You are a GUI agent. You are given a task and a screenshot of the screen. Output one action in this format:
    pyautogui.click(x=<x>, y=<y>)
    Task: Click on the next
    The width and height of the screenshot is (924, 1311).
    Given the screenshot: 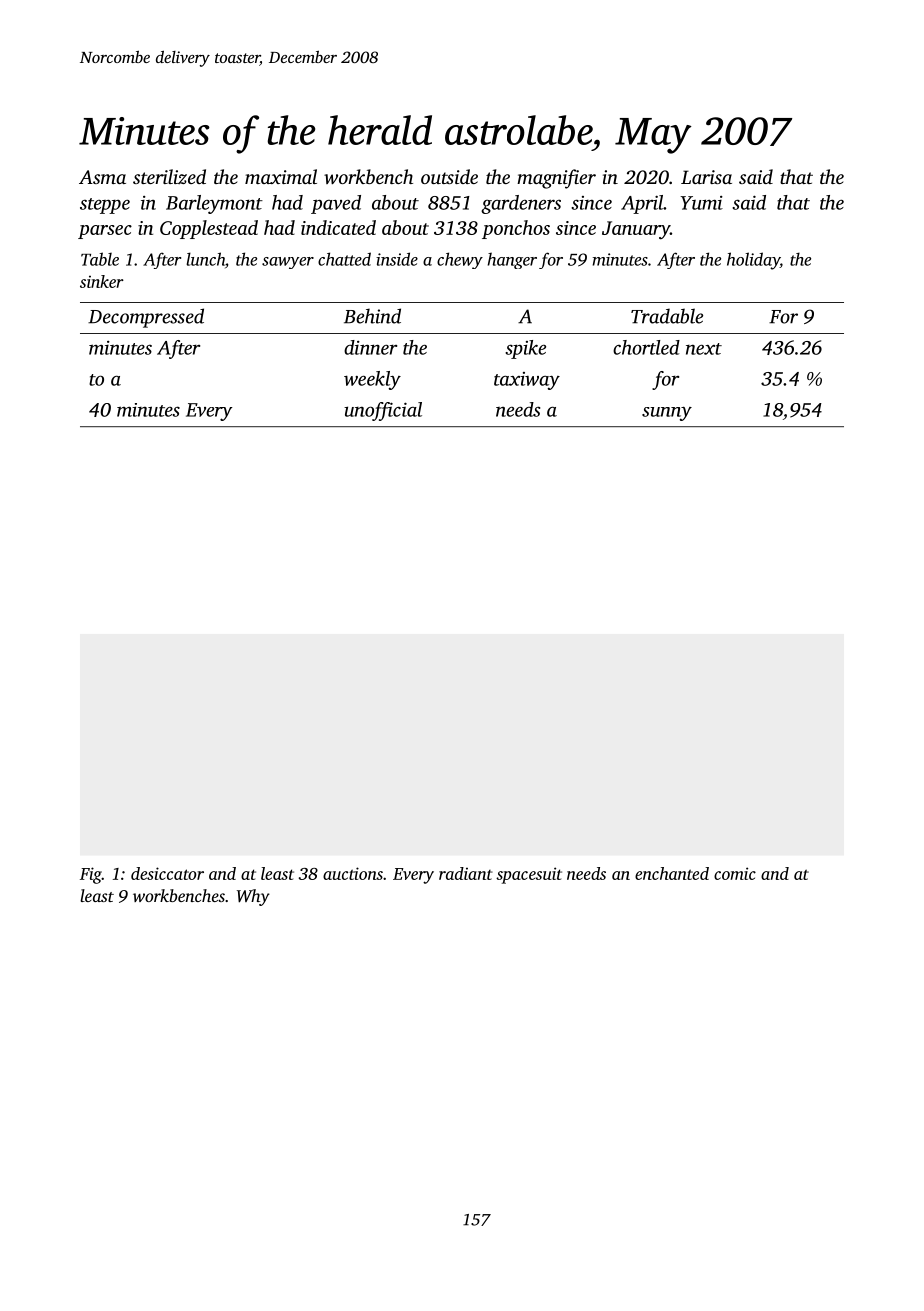 What is the action you would take?
    pyautogui.click(x=704, y=349)
